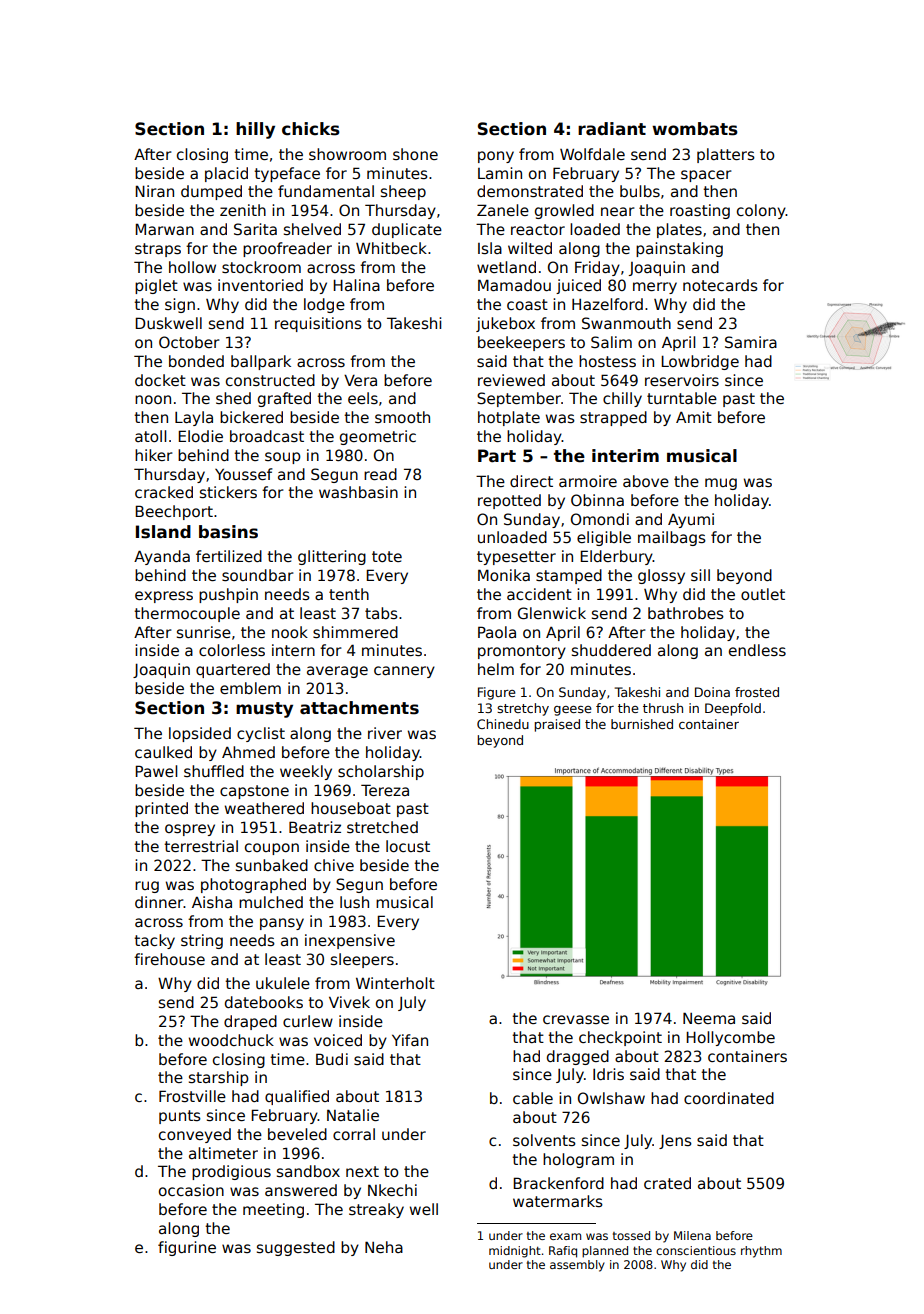 The width and height of the document is (924, 1314). I want to click on cannery, so click(404, 672).
